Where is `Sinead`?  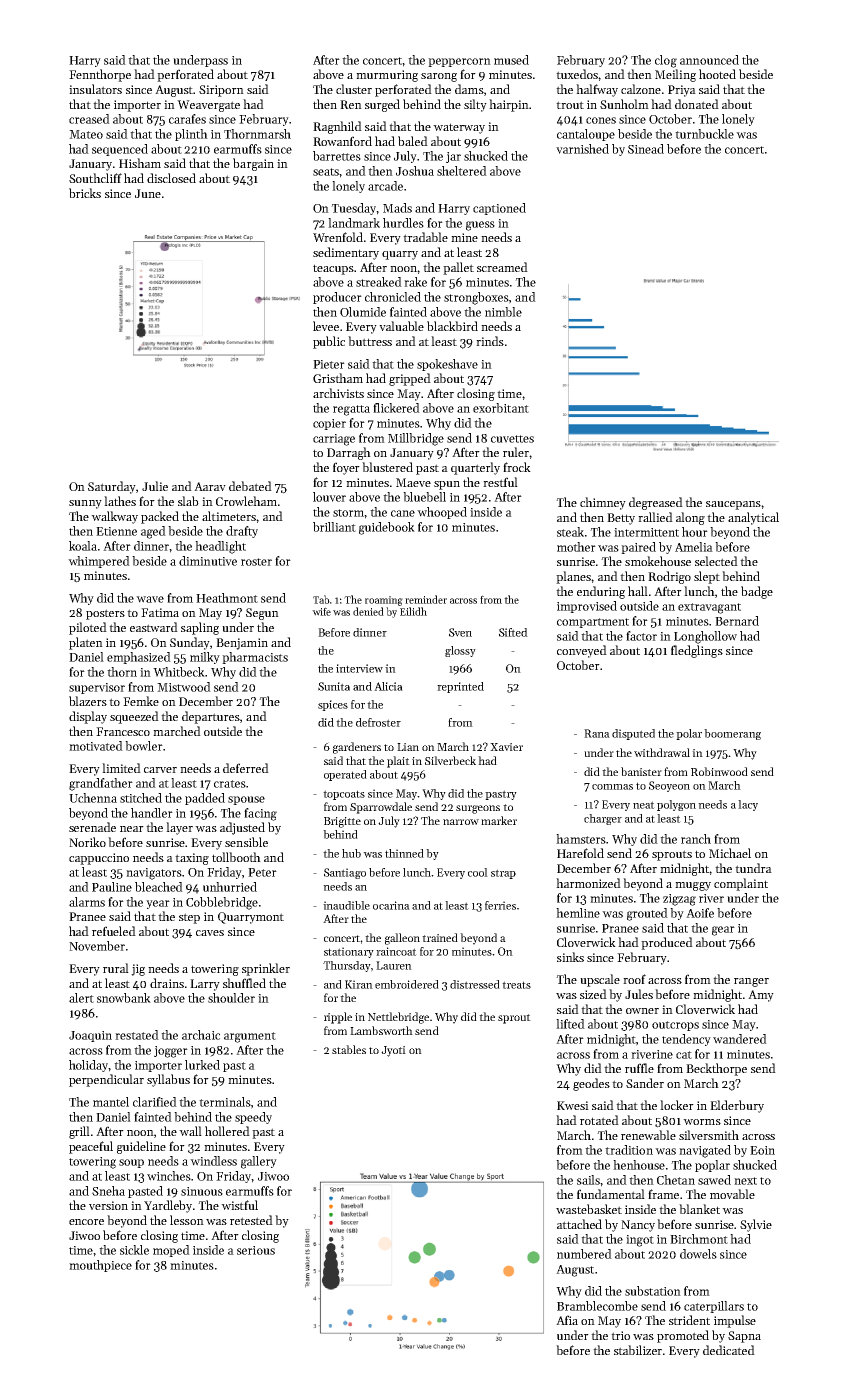 Sinead is located at coordinates (646, 149).
